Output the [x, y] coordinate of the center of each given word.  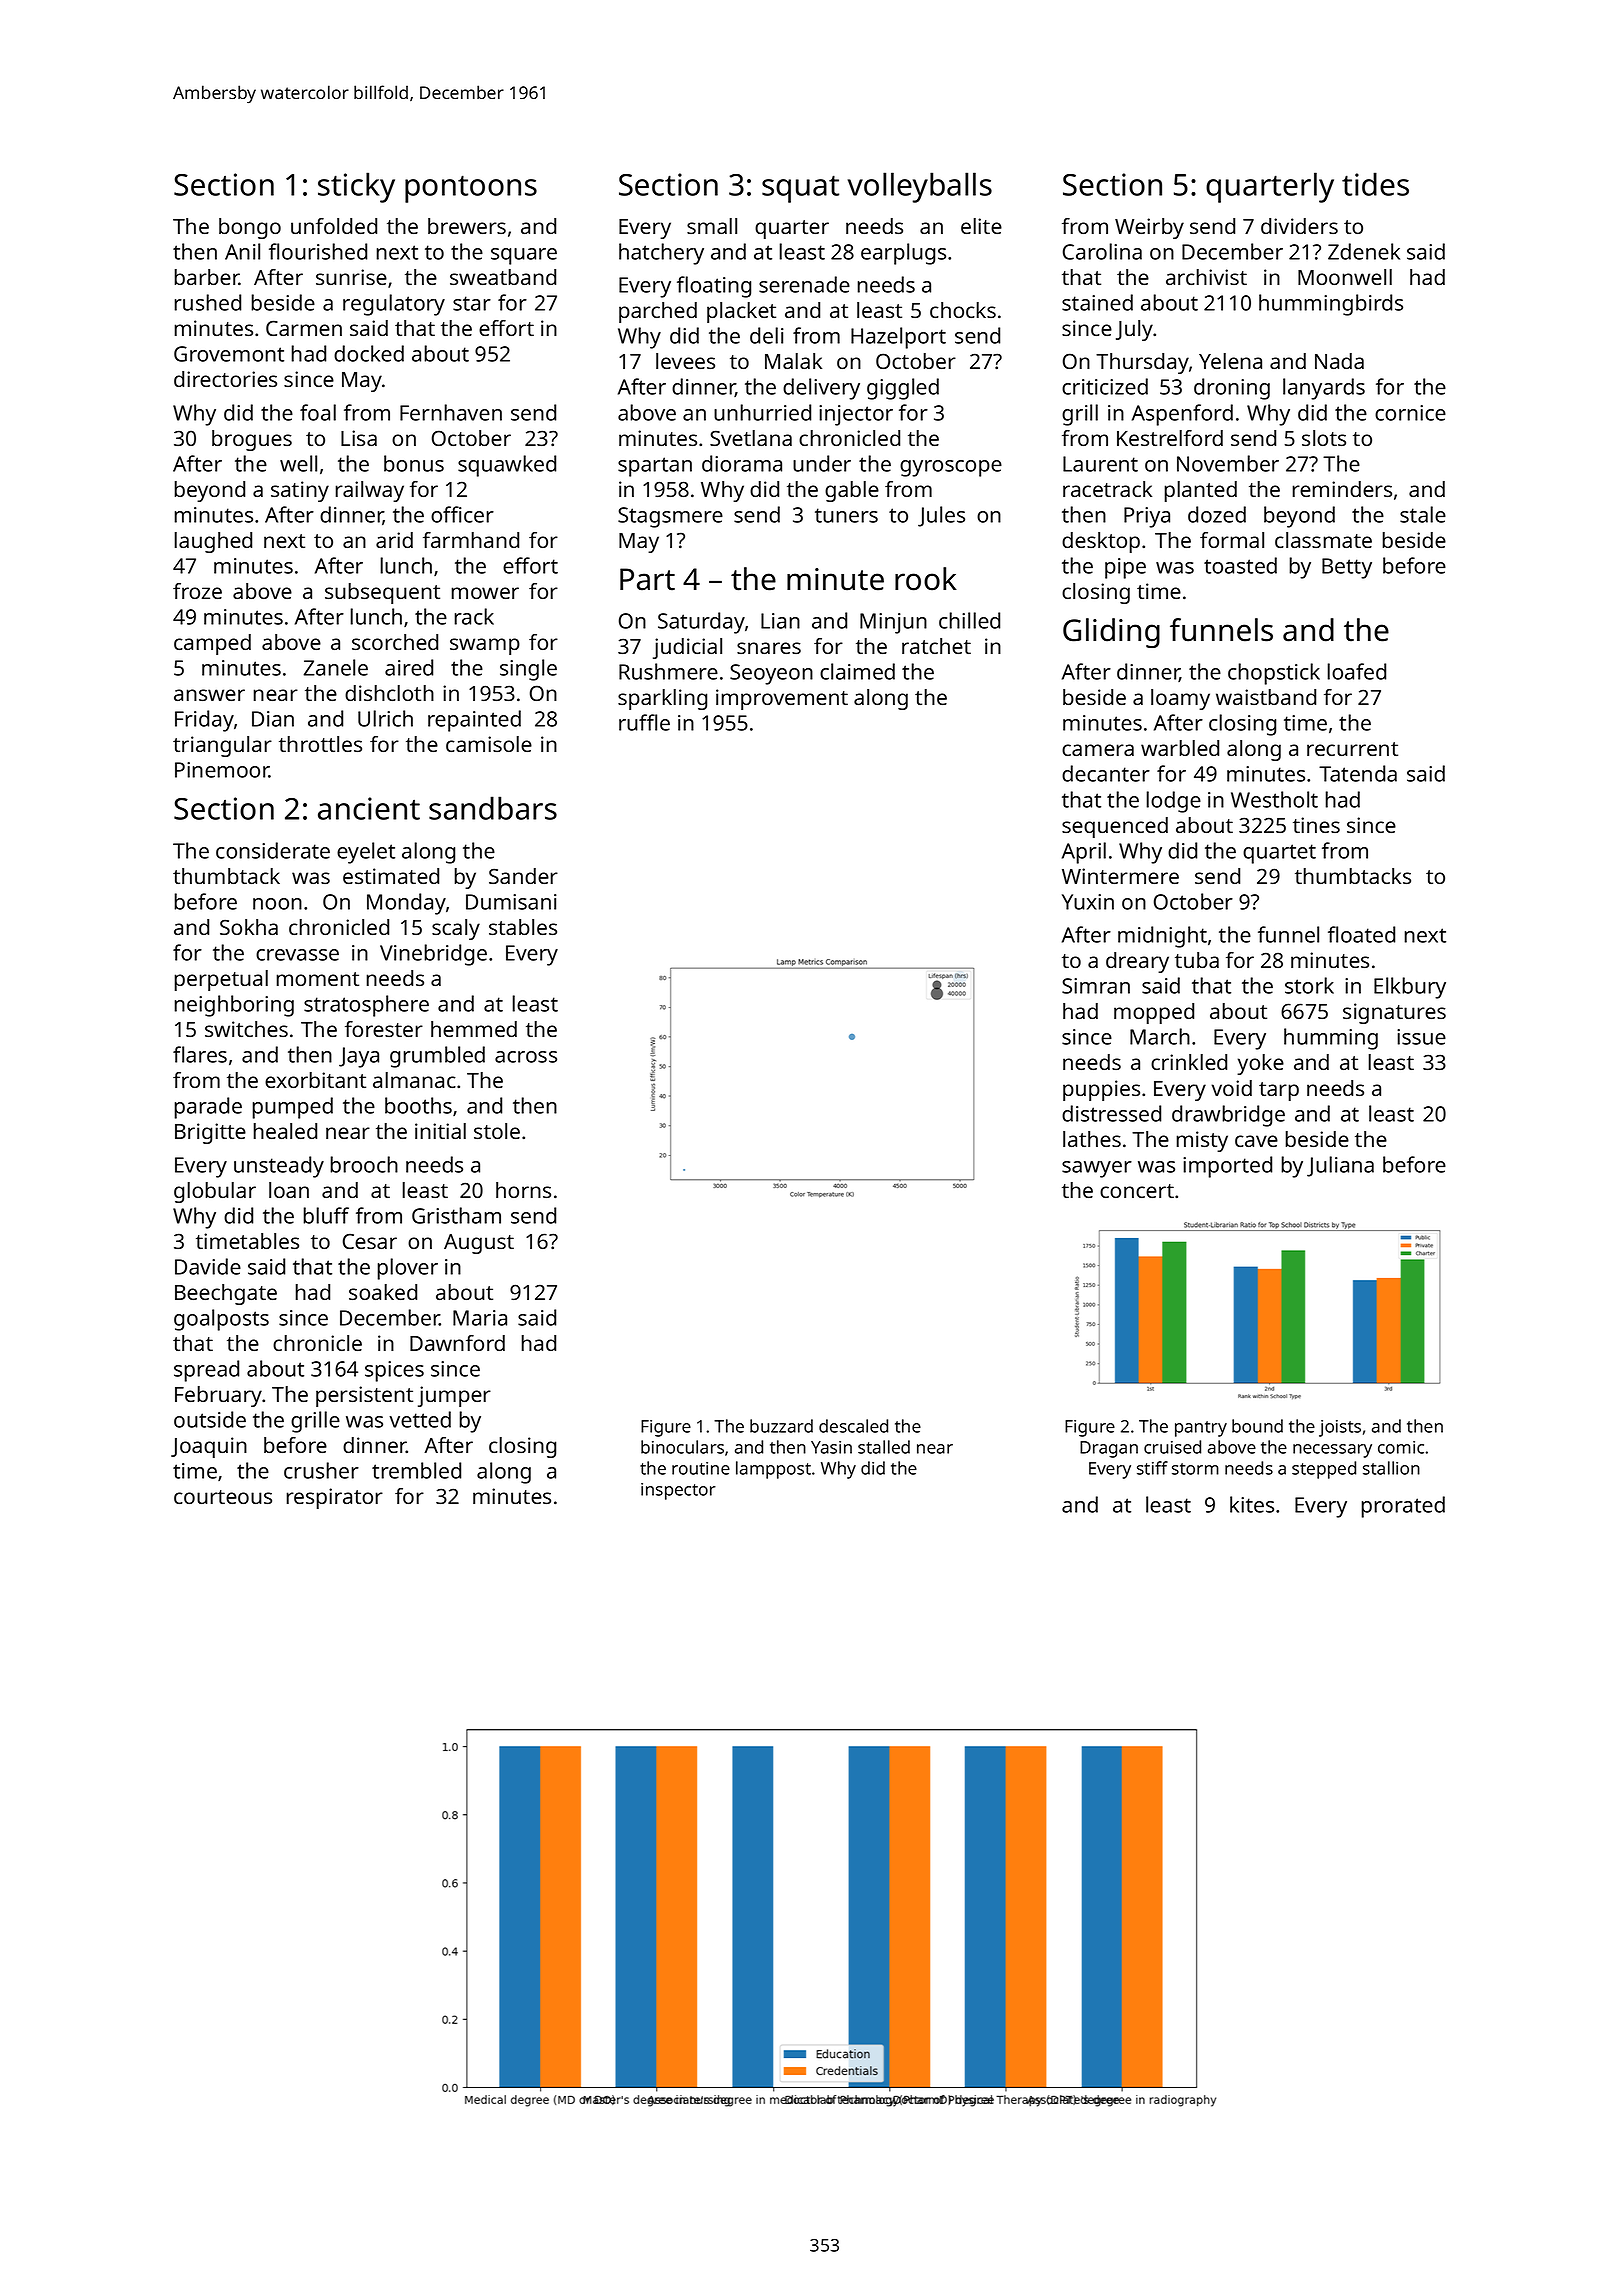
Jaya [359, 1057]
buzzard [781, 1426]
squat [800, 189]
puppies [1101, 1090]
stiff [1152, 1468]
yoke [1260, 1064]
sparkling [662, 699]
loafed [1357, 671]
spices [394, 1371]
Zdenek [1364, 251]
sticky [356, 187]
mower [485, 593]
